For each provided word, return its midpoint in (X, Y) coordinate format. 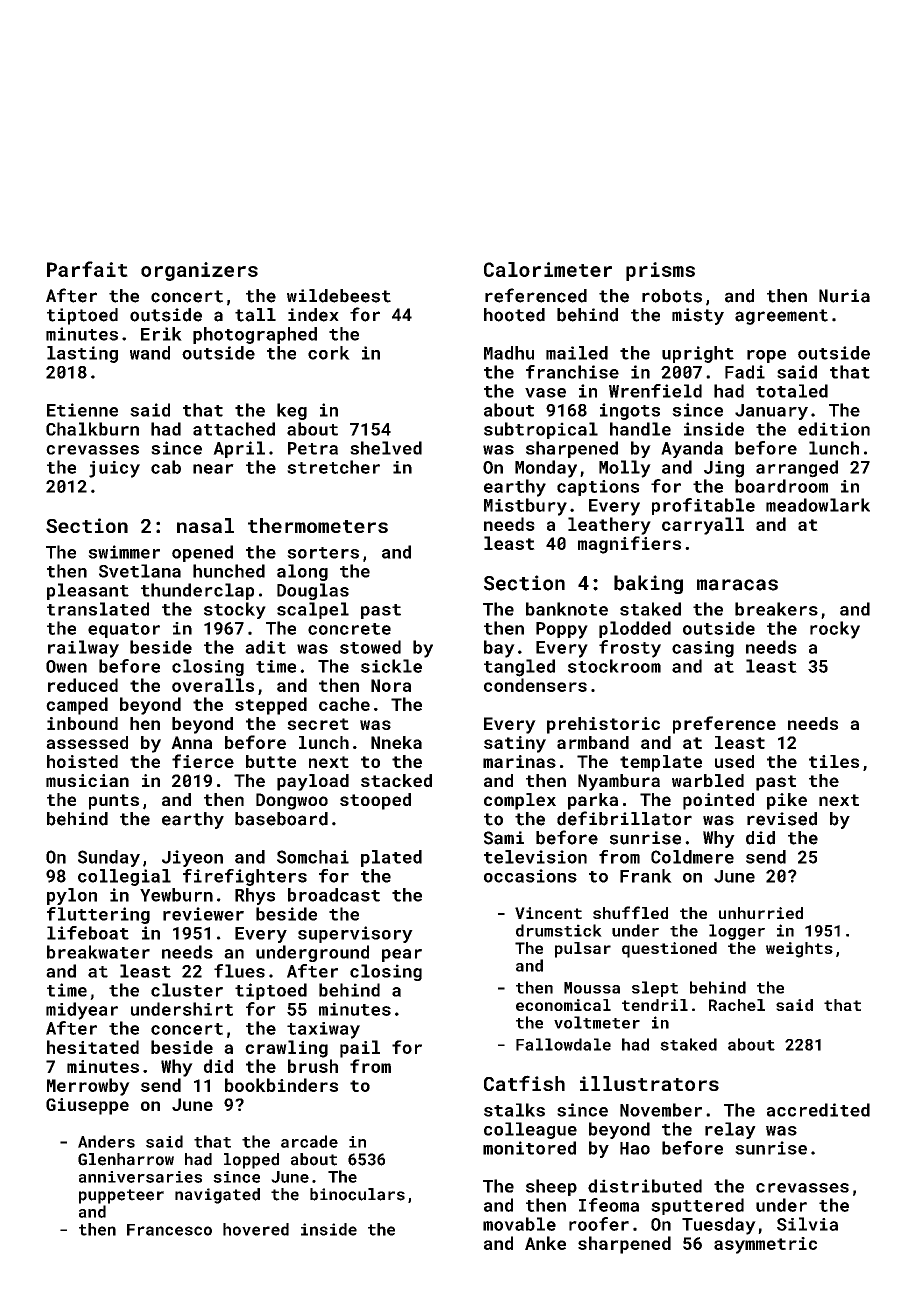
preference (724, 725)
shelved (386, 448)
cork (329, 353)
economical (563, 1005)
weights (799, 950)
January (771, 412)
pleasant (88, 591)
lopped (251, 1161)
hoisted (82, 761)
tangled (519, 668)
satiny (515, 744)
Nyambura (619, 782)
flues (239, 971)
